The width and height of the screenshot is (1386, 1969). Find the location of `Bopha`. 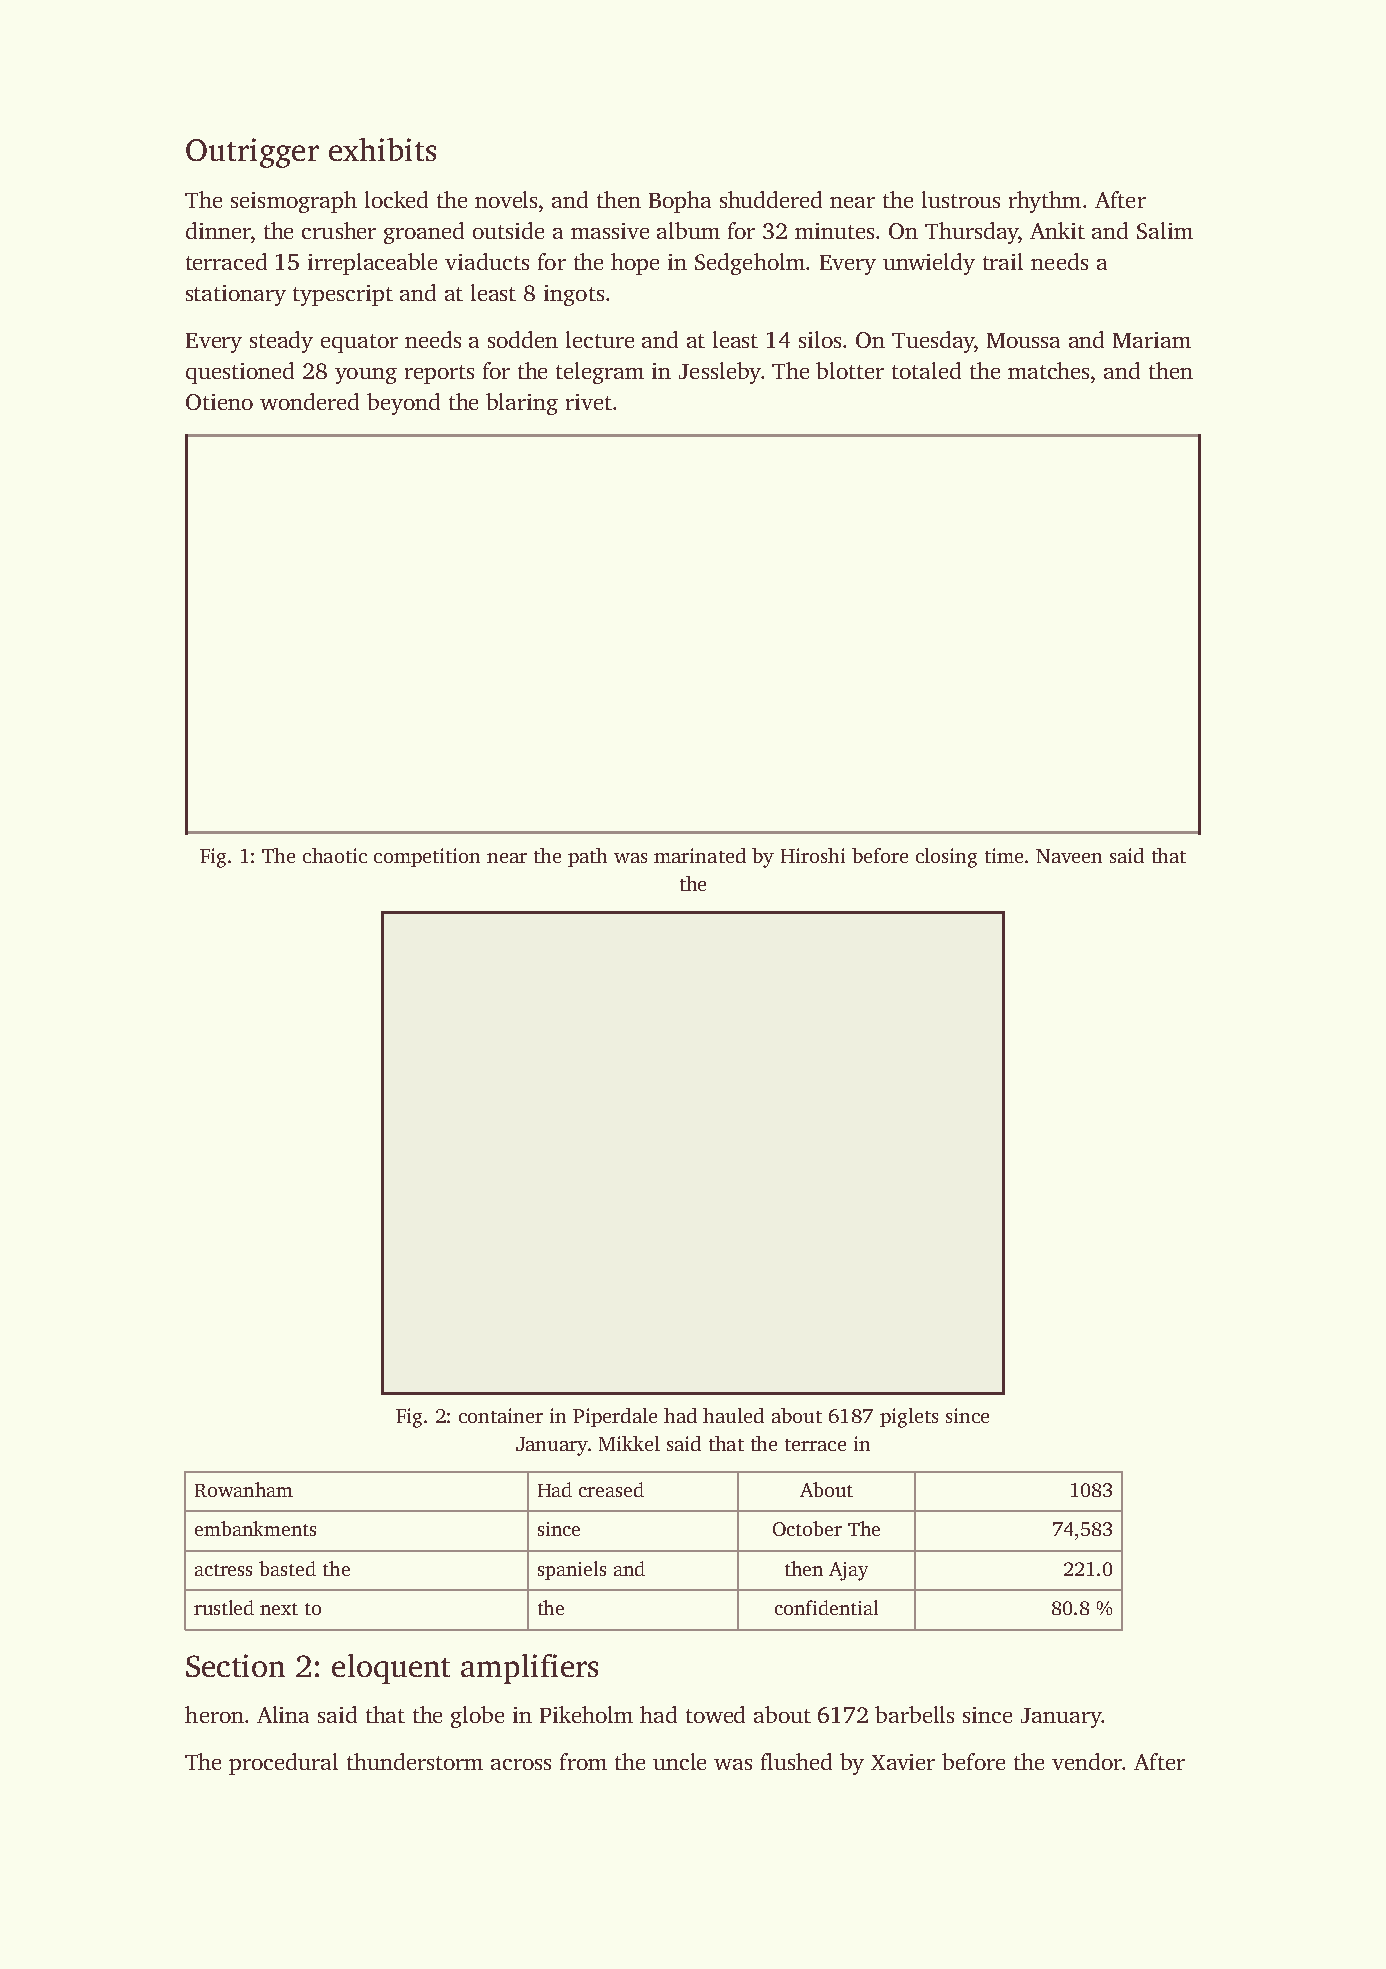

Bopha is located at coordinates (680, 202).
